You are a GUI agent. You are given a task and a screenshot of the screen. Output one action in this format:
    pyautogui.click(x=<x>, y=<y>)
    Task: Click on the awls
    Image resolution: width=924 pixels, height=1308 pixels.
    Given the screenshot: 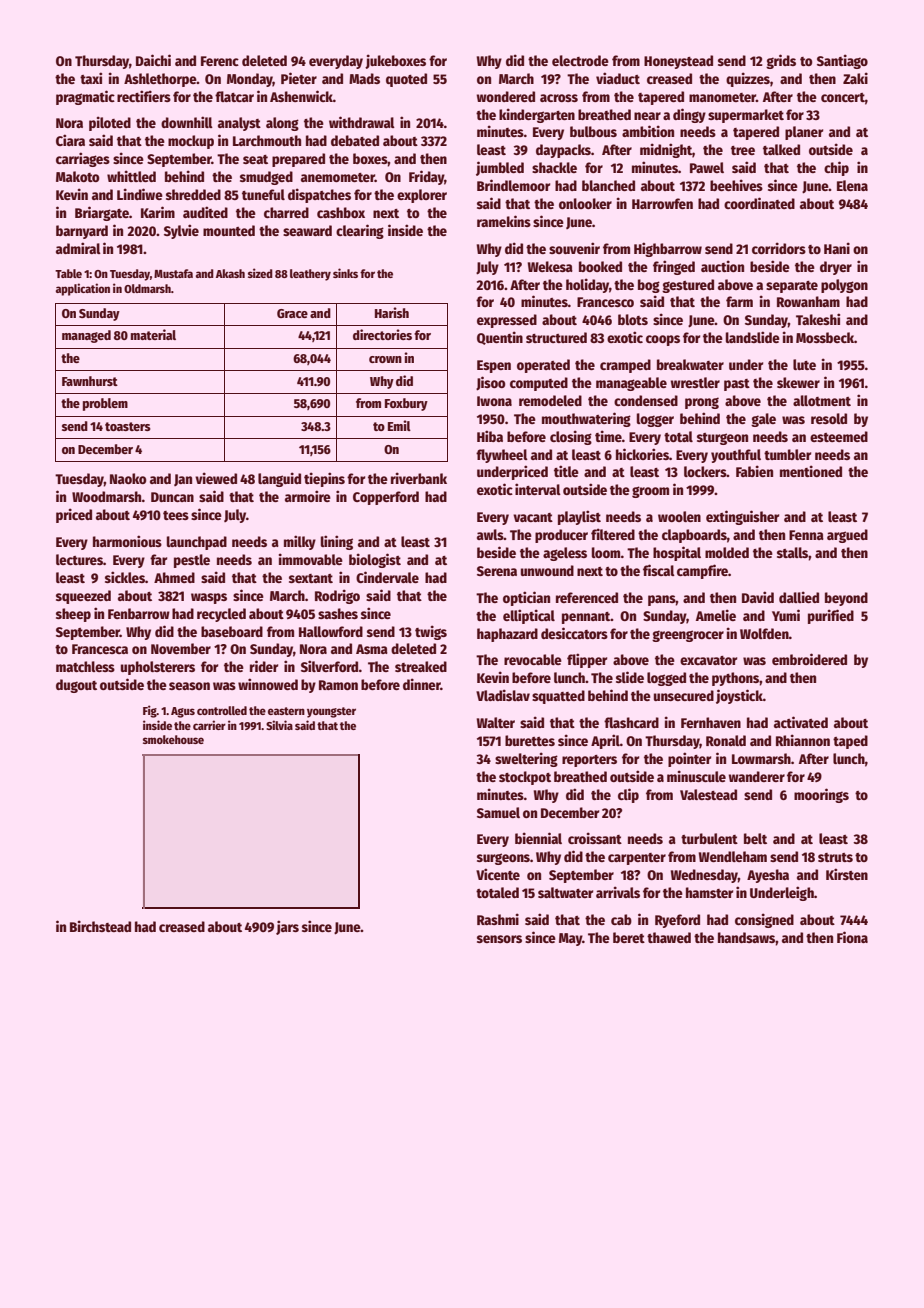 What is the action you would take?
    pyautogui.click(x=490, y=534)
